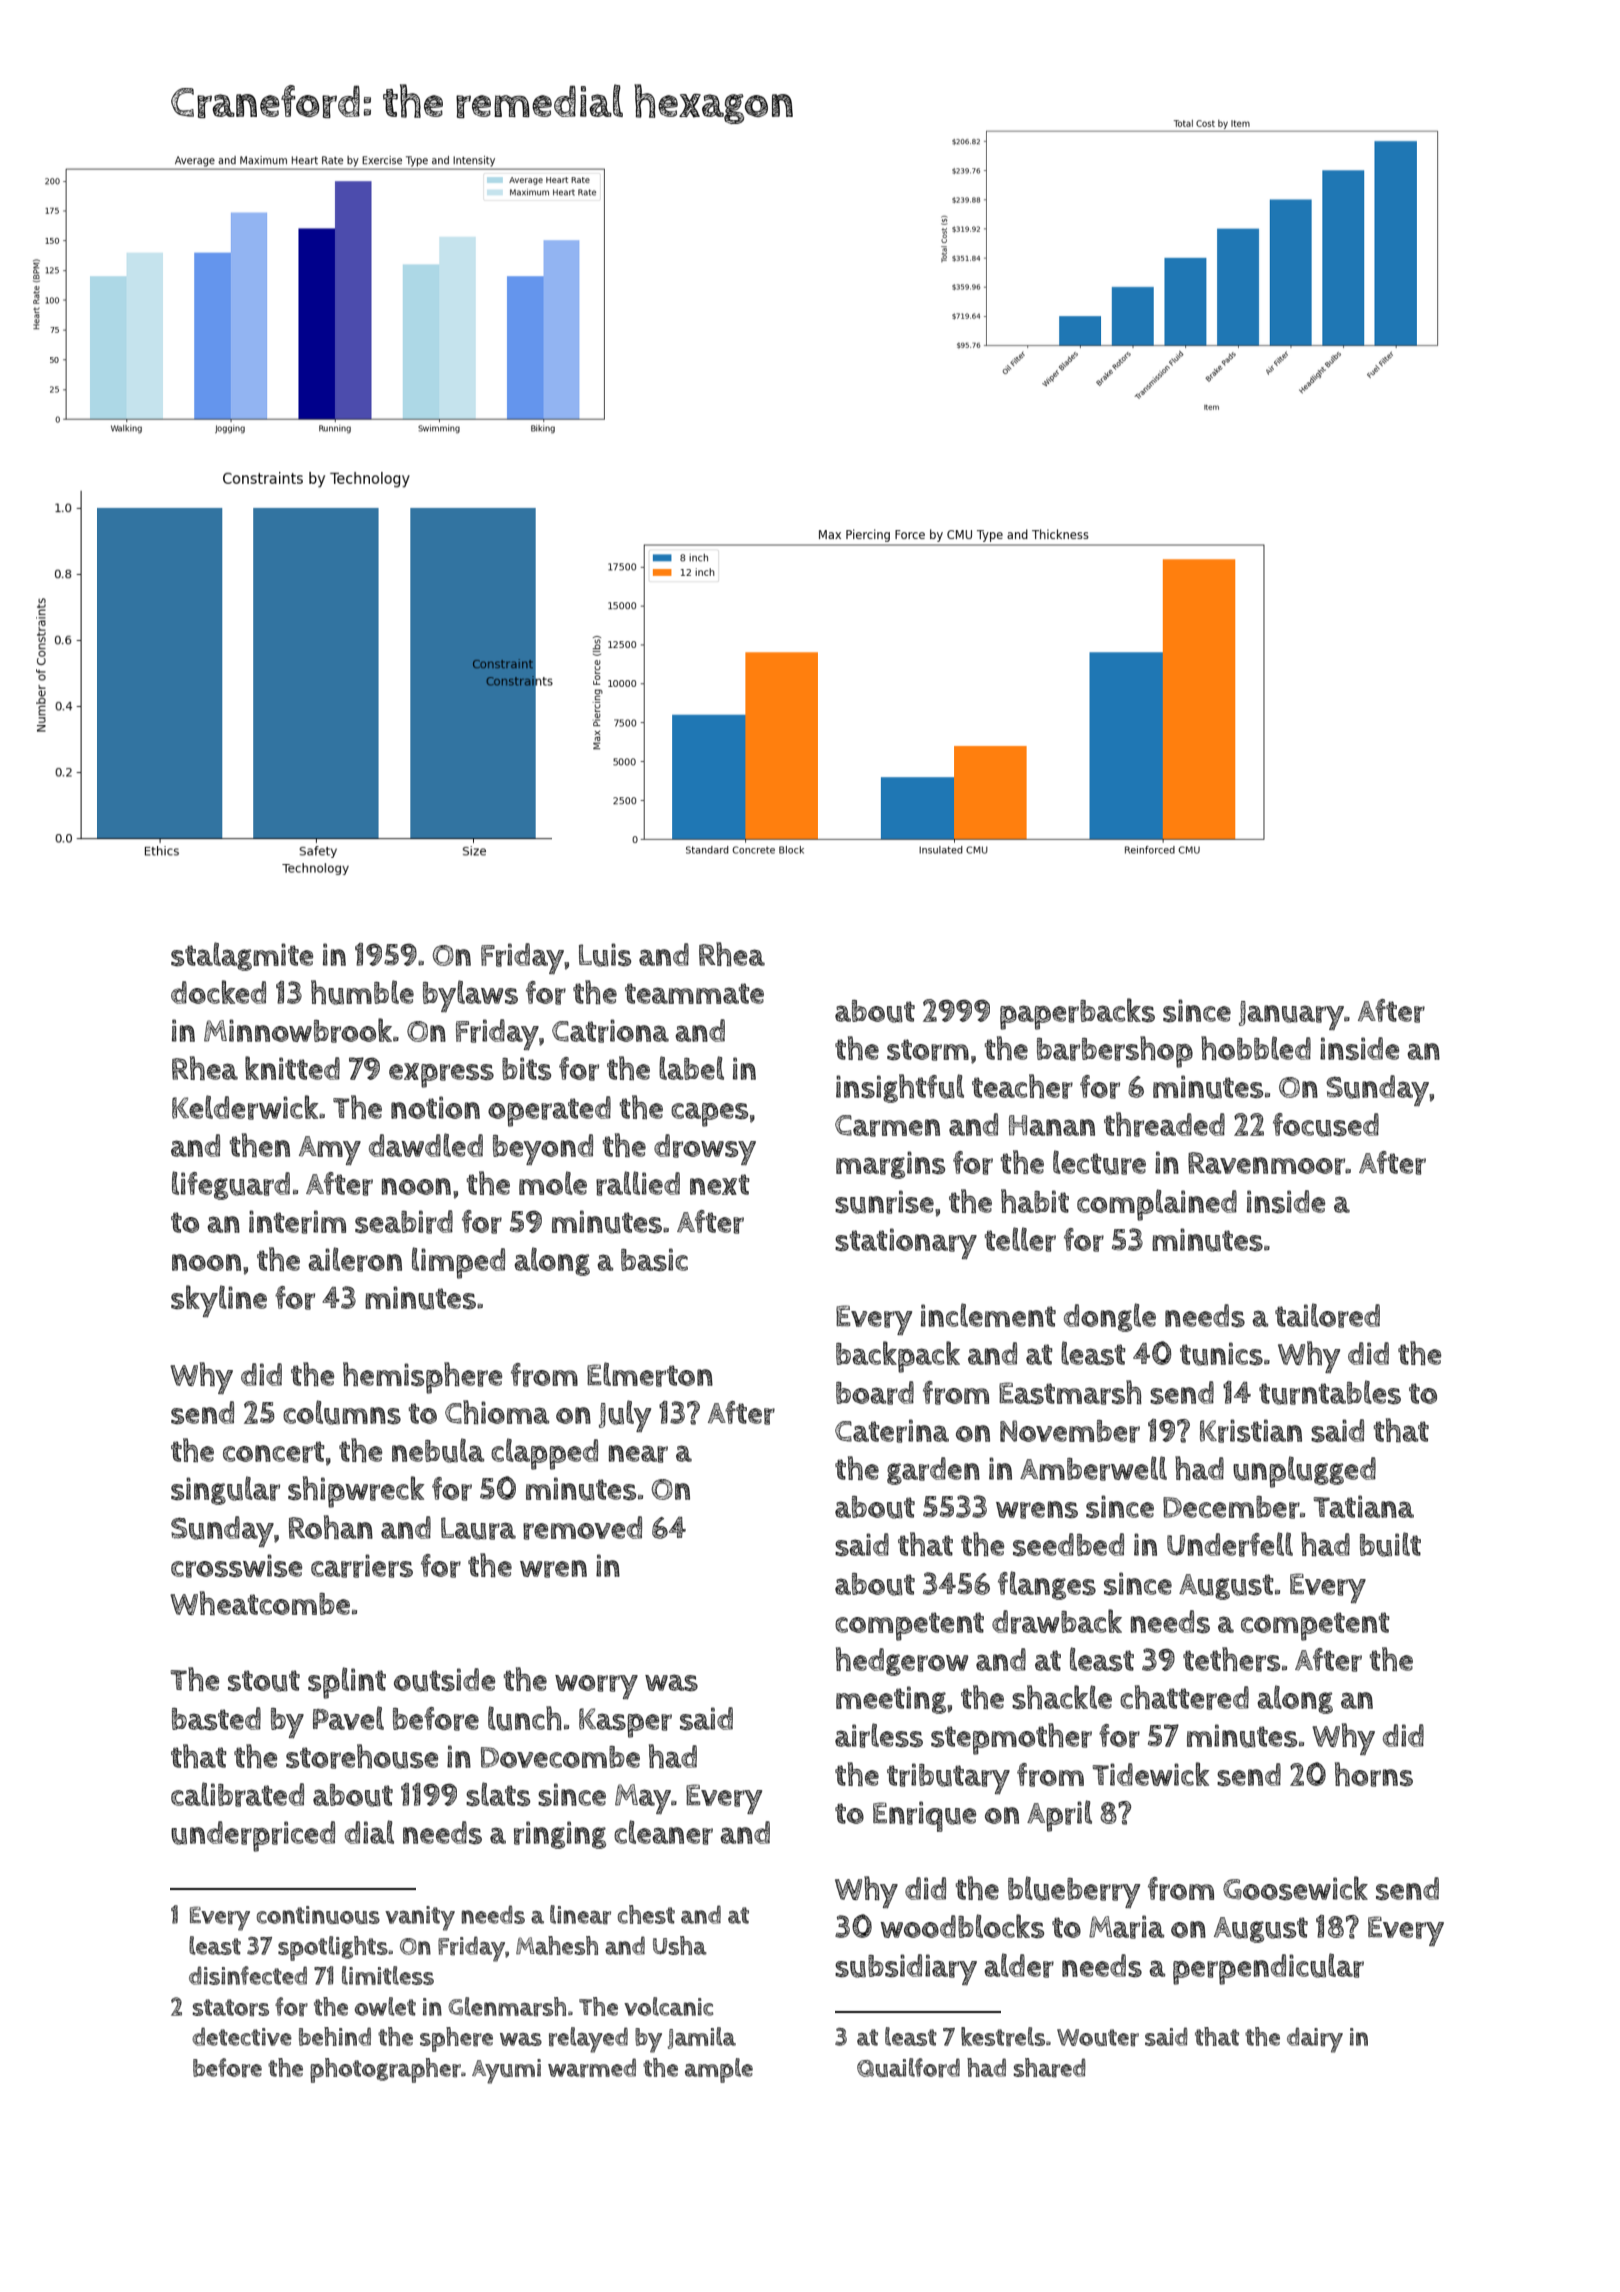  Describe the element at coordinates (385, 2070) in the document. I see `photographer` at that location.
